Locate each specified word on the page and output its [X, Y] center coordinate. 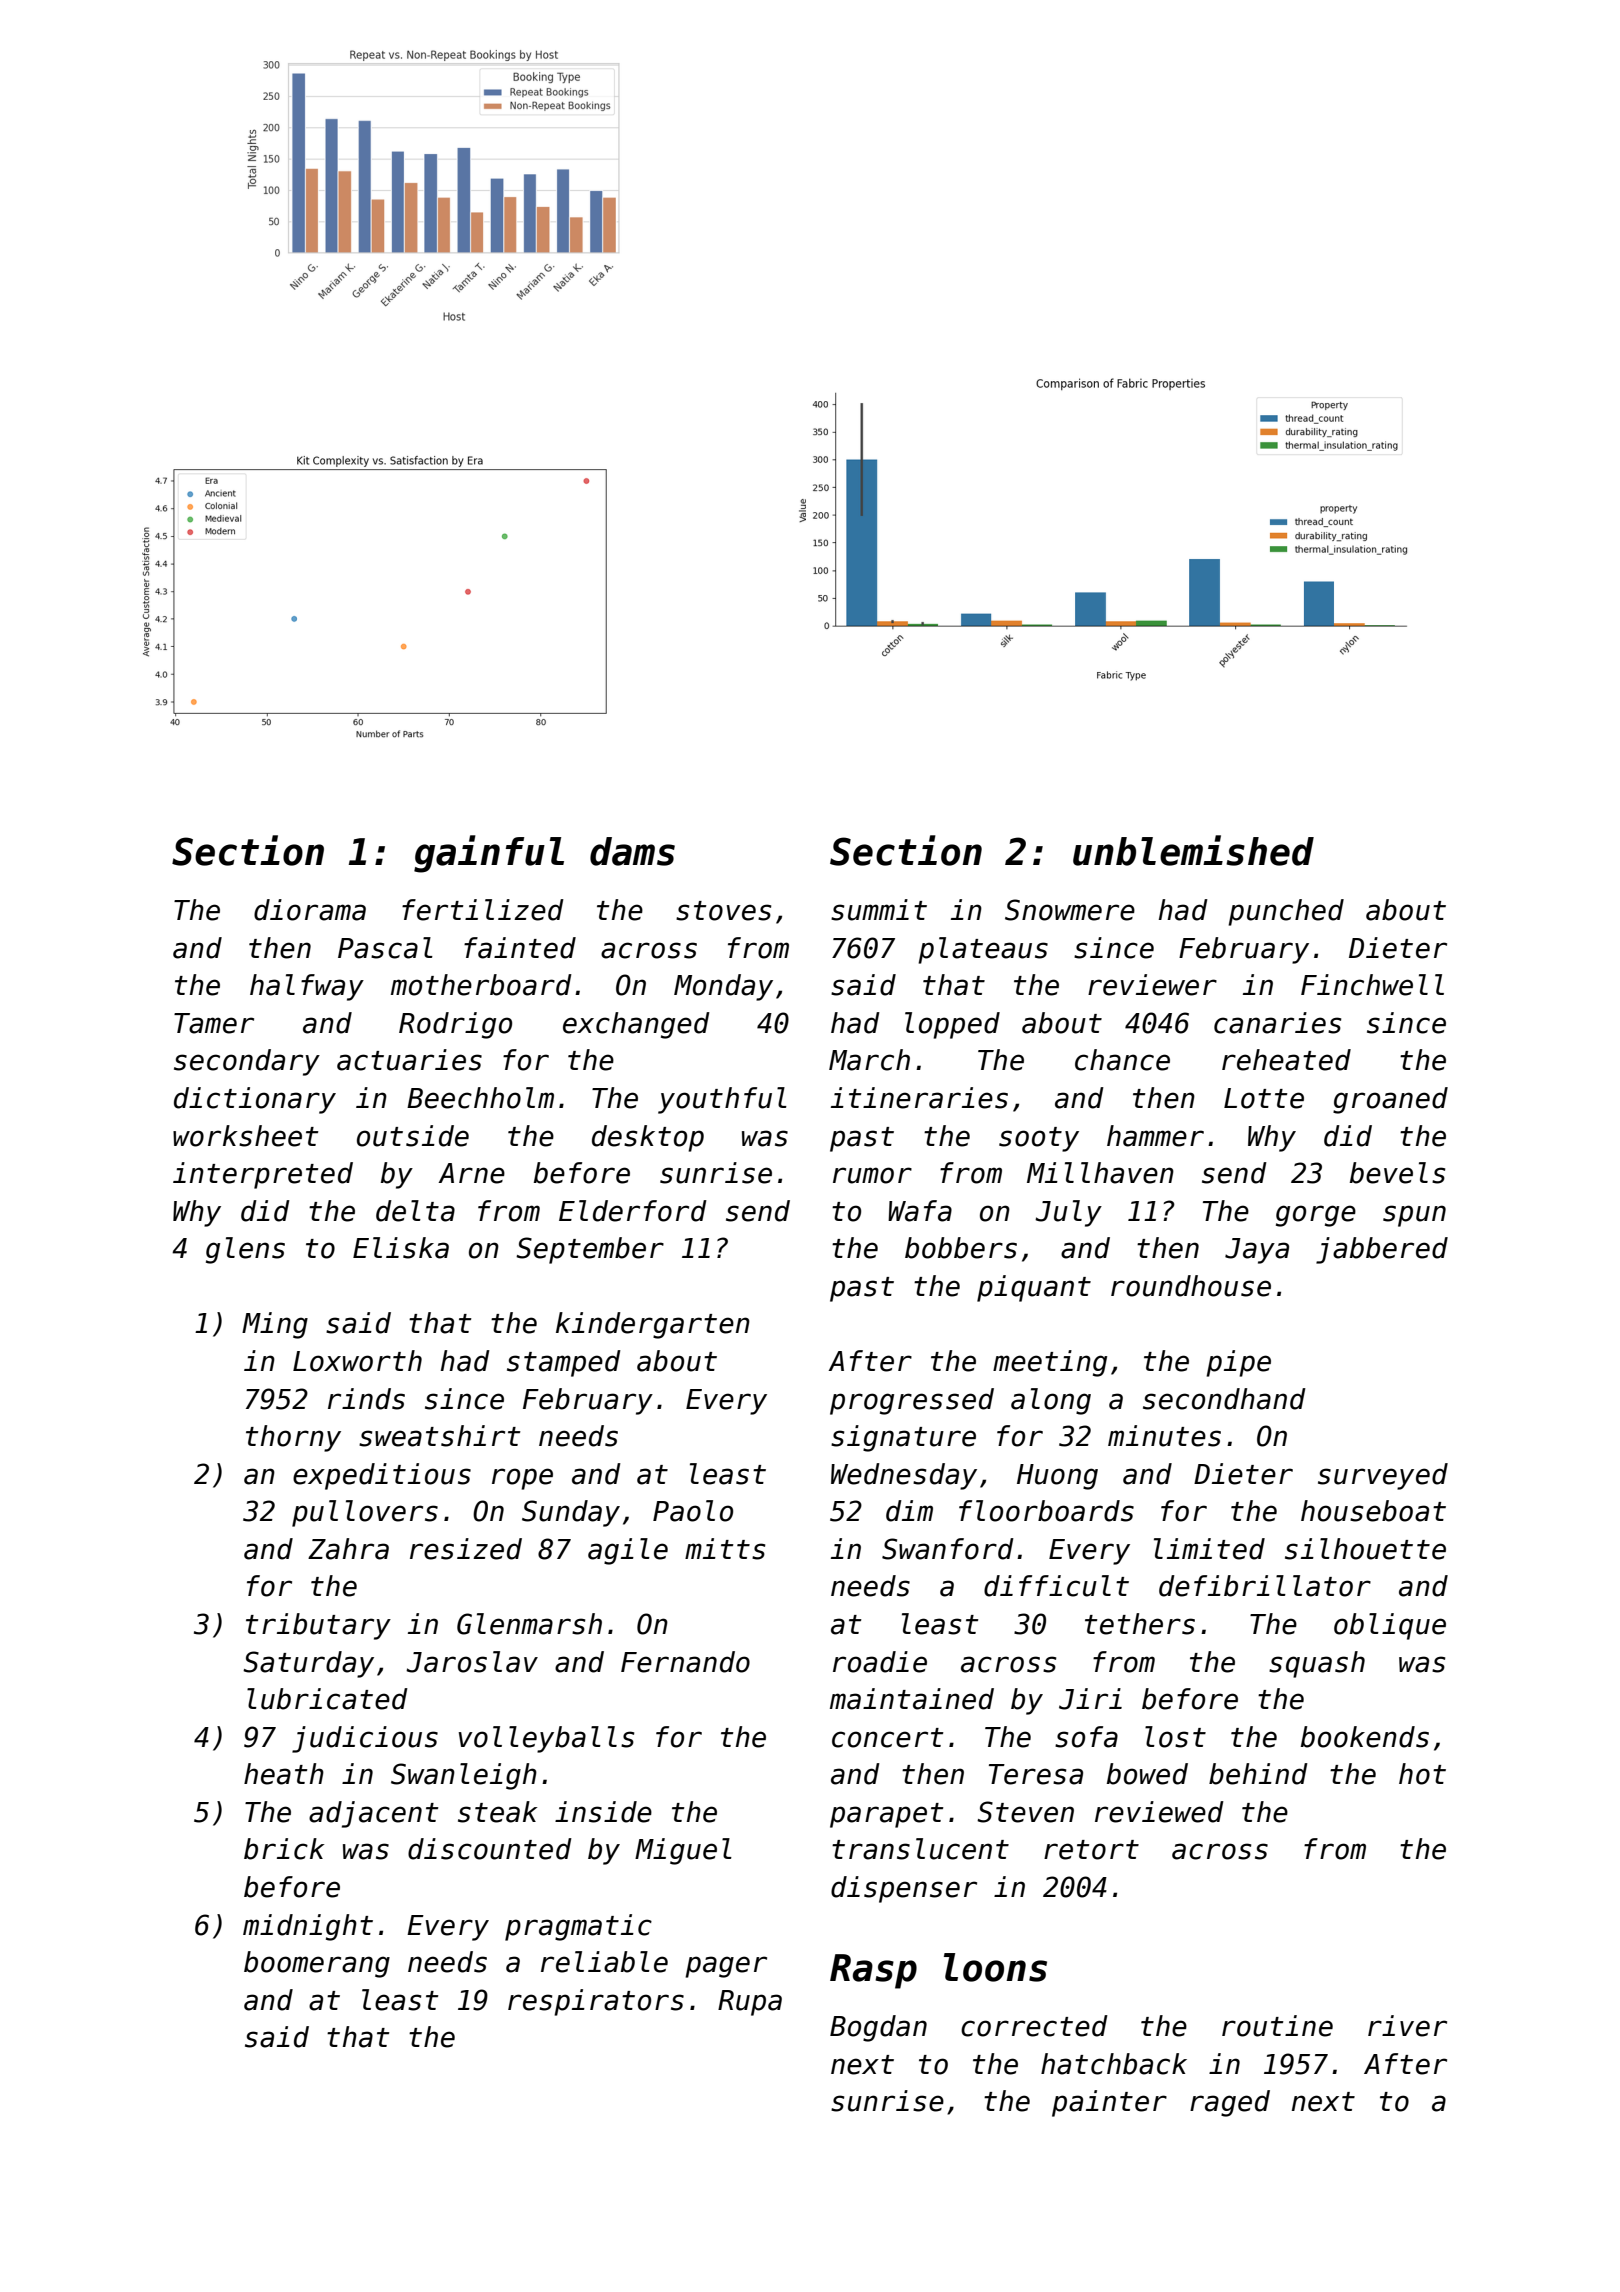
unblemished [1193, 850]
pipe [1238, 1363]
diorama [310, 910]
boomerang [317, 1964]
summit [879, 910]
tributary [318, 1626]
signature [903, 1438]
